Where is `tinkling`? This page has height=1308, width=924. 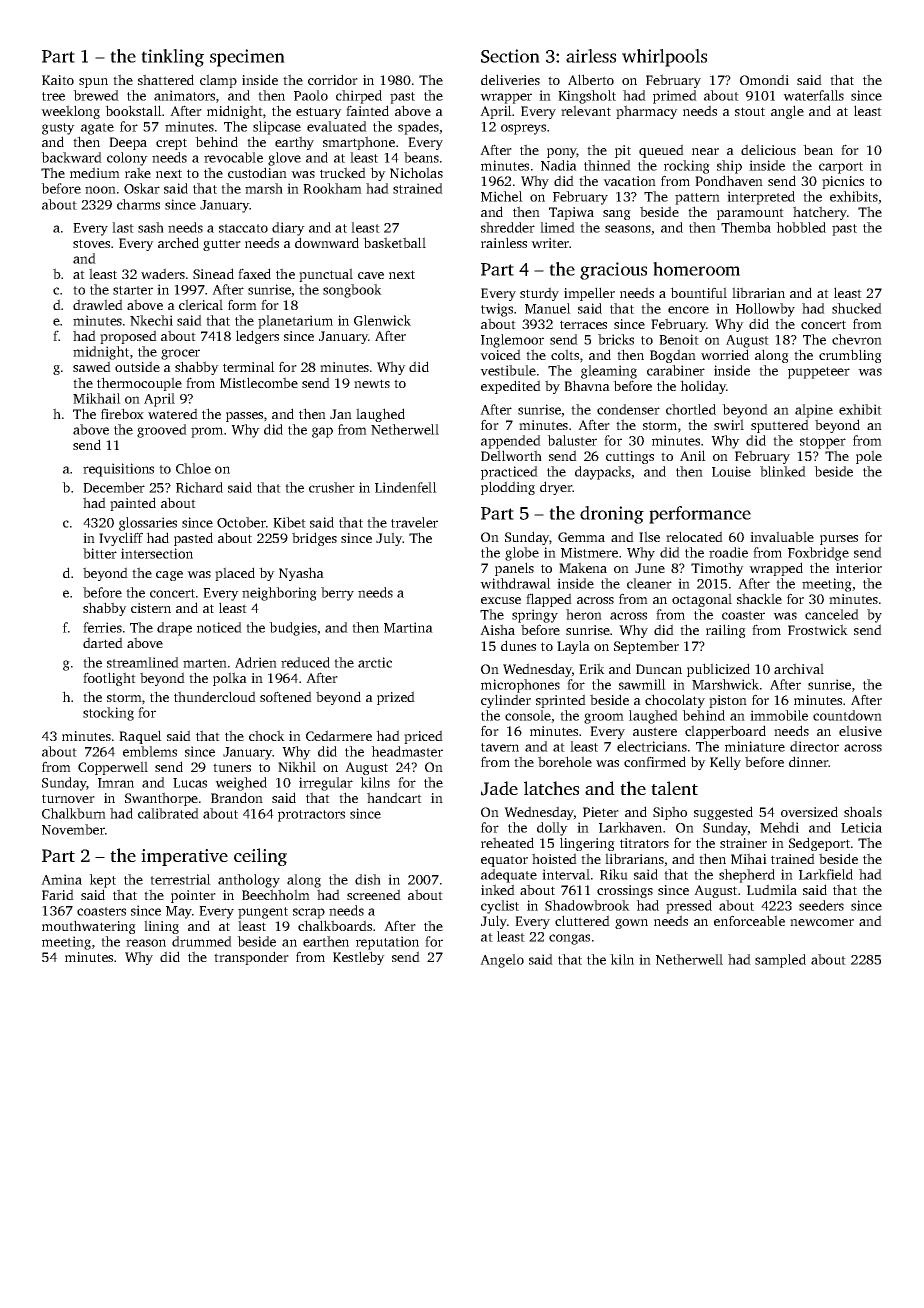
tinkling is located at coordinates (172, 58).
